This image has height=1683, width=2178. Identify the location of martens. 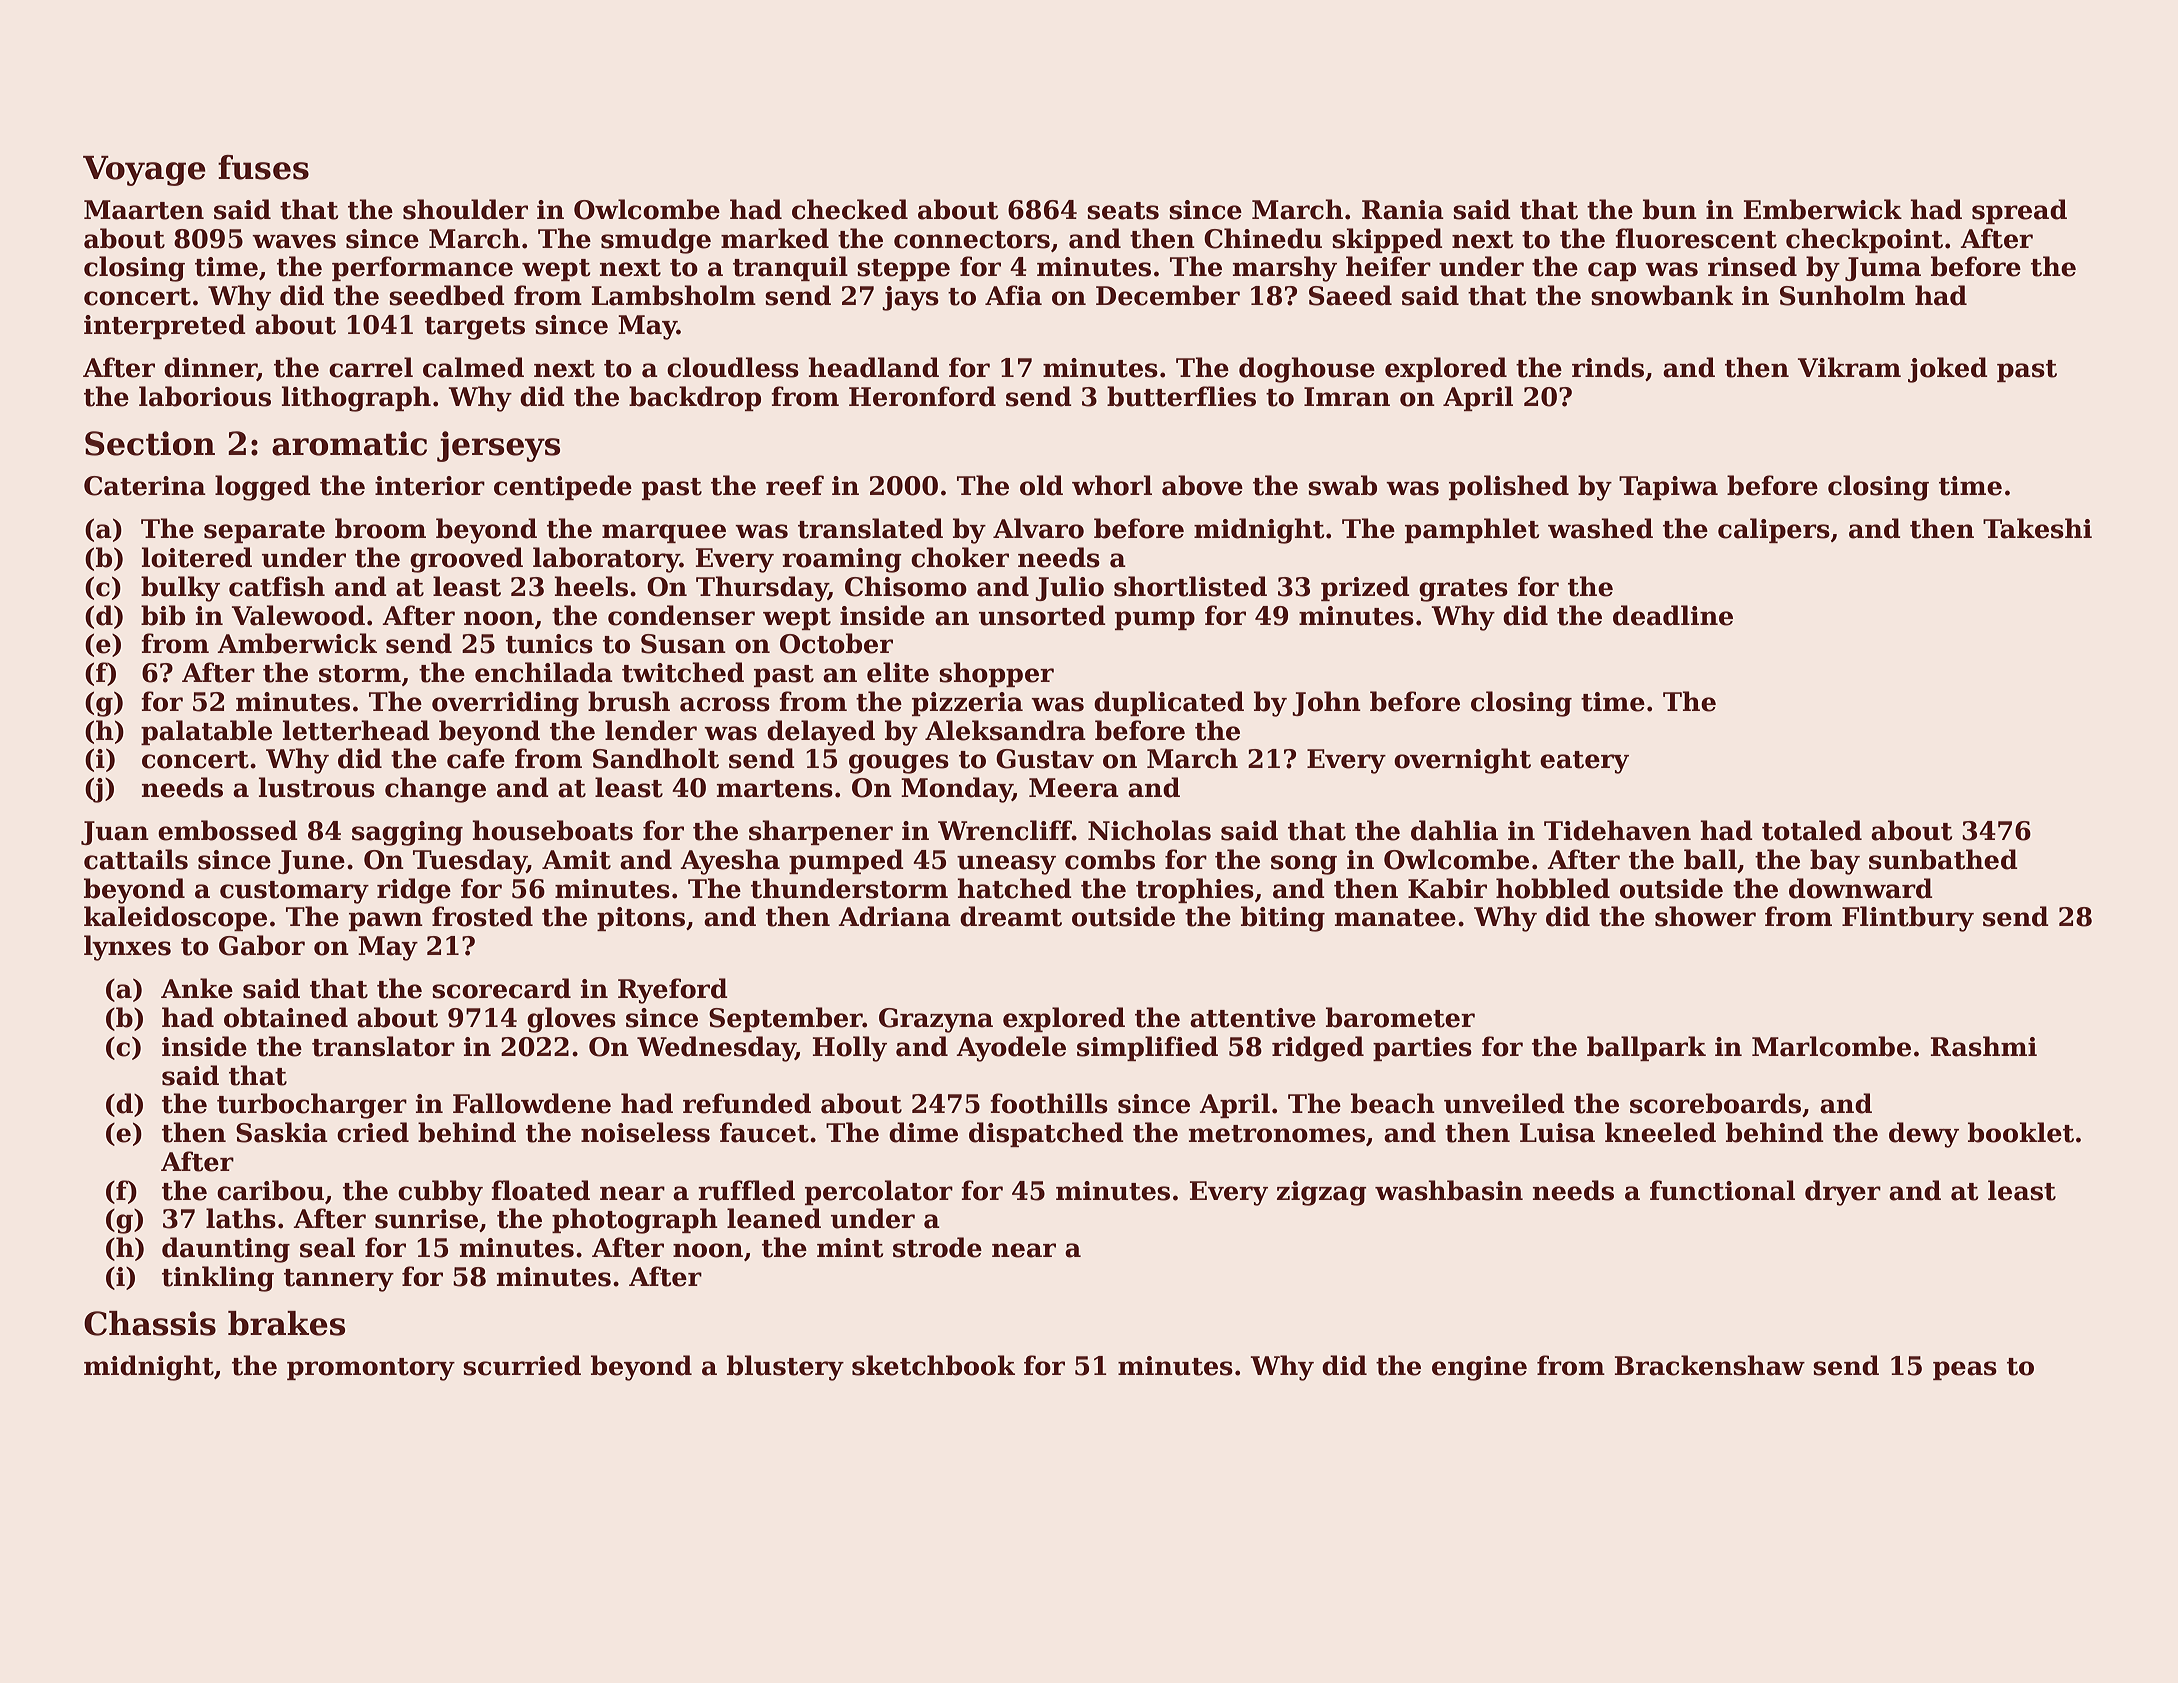
(775, 789).
